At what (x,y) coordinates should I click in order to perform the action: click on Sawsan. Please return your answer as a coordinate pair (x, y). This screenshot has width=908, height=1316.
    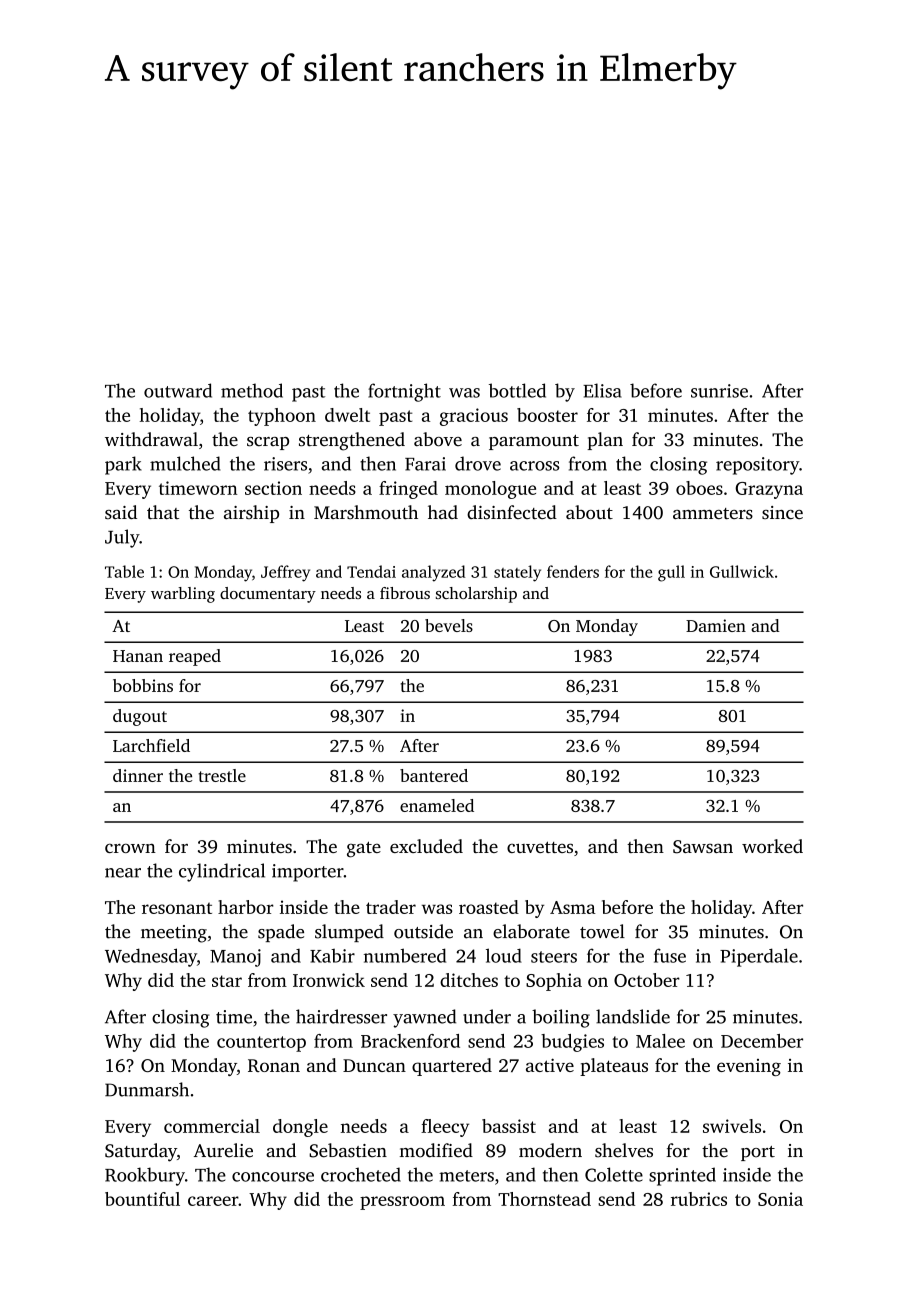
    Looking at the image, I should click on (703, 847).
